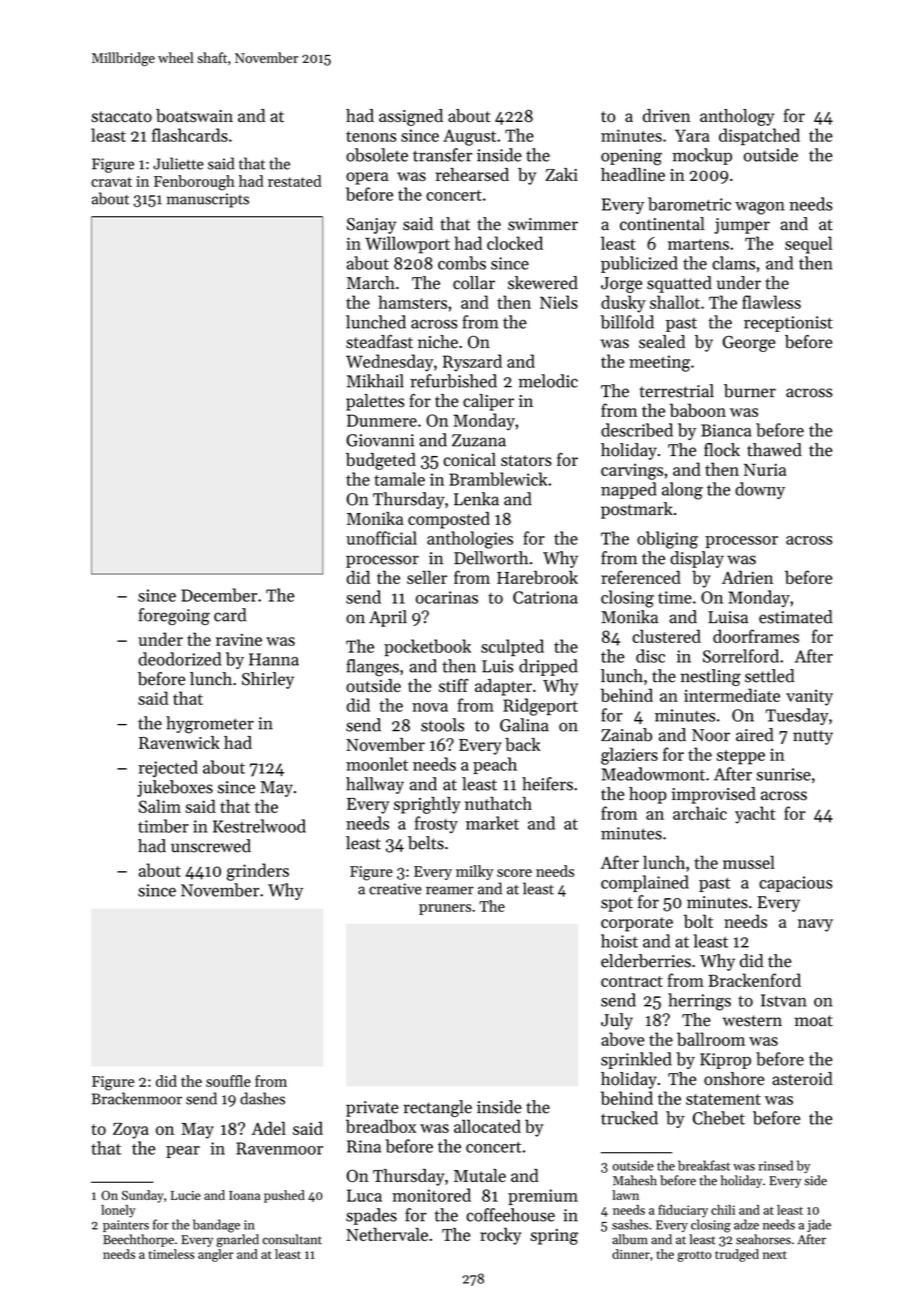 The height and width of the page is (1308, 924). Describe the element at coordinates (228, 1081) in the page. I see `souffle` at that location.
